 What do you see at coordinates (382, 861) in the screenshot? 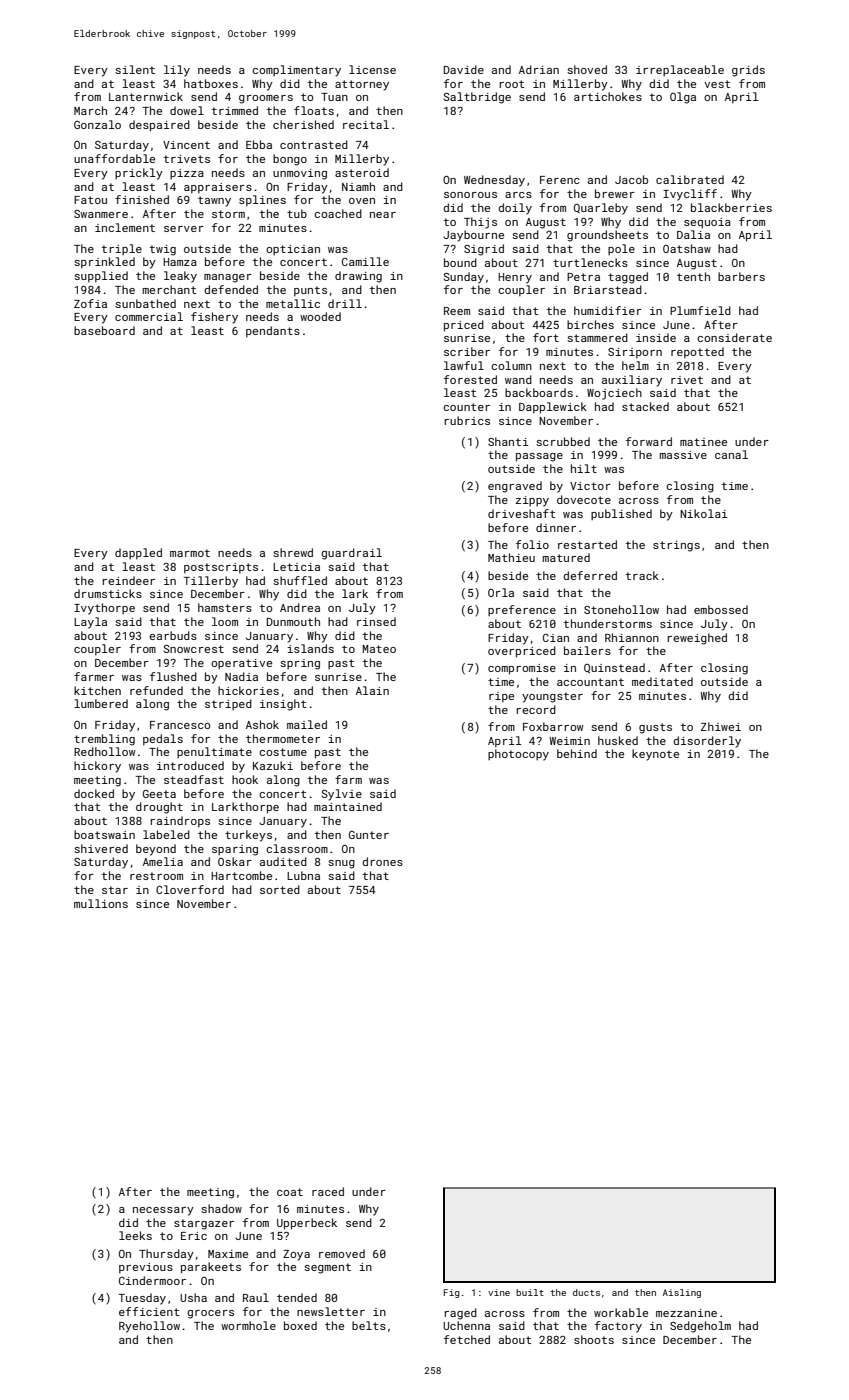
I see `drones` at bounding box center [382, 861].
